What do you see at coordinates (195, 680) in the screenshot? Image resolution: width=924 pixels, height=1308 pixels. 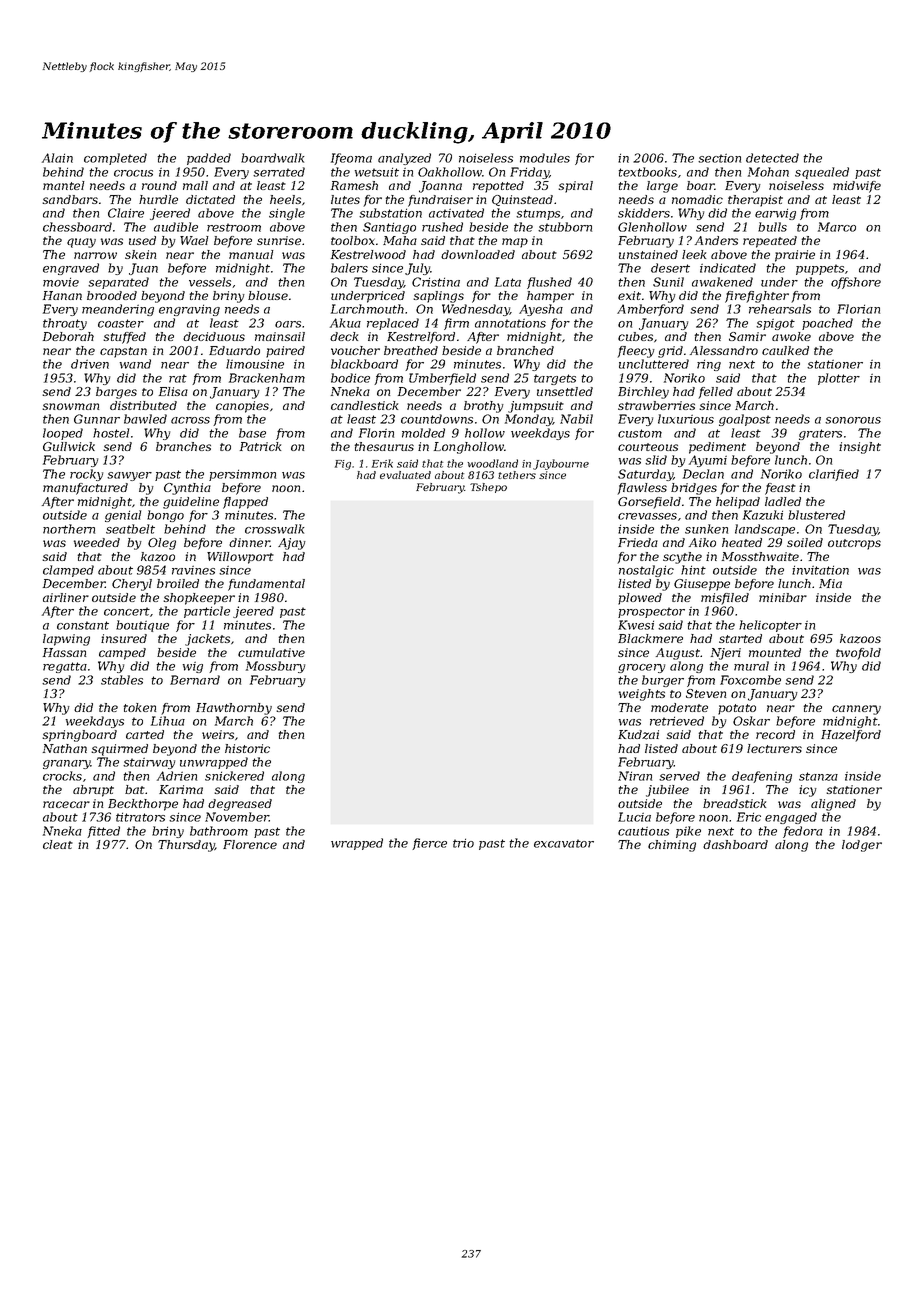 I see `Bernard` at bounding box center [195, 680].
